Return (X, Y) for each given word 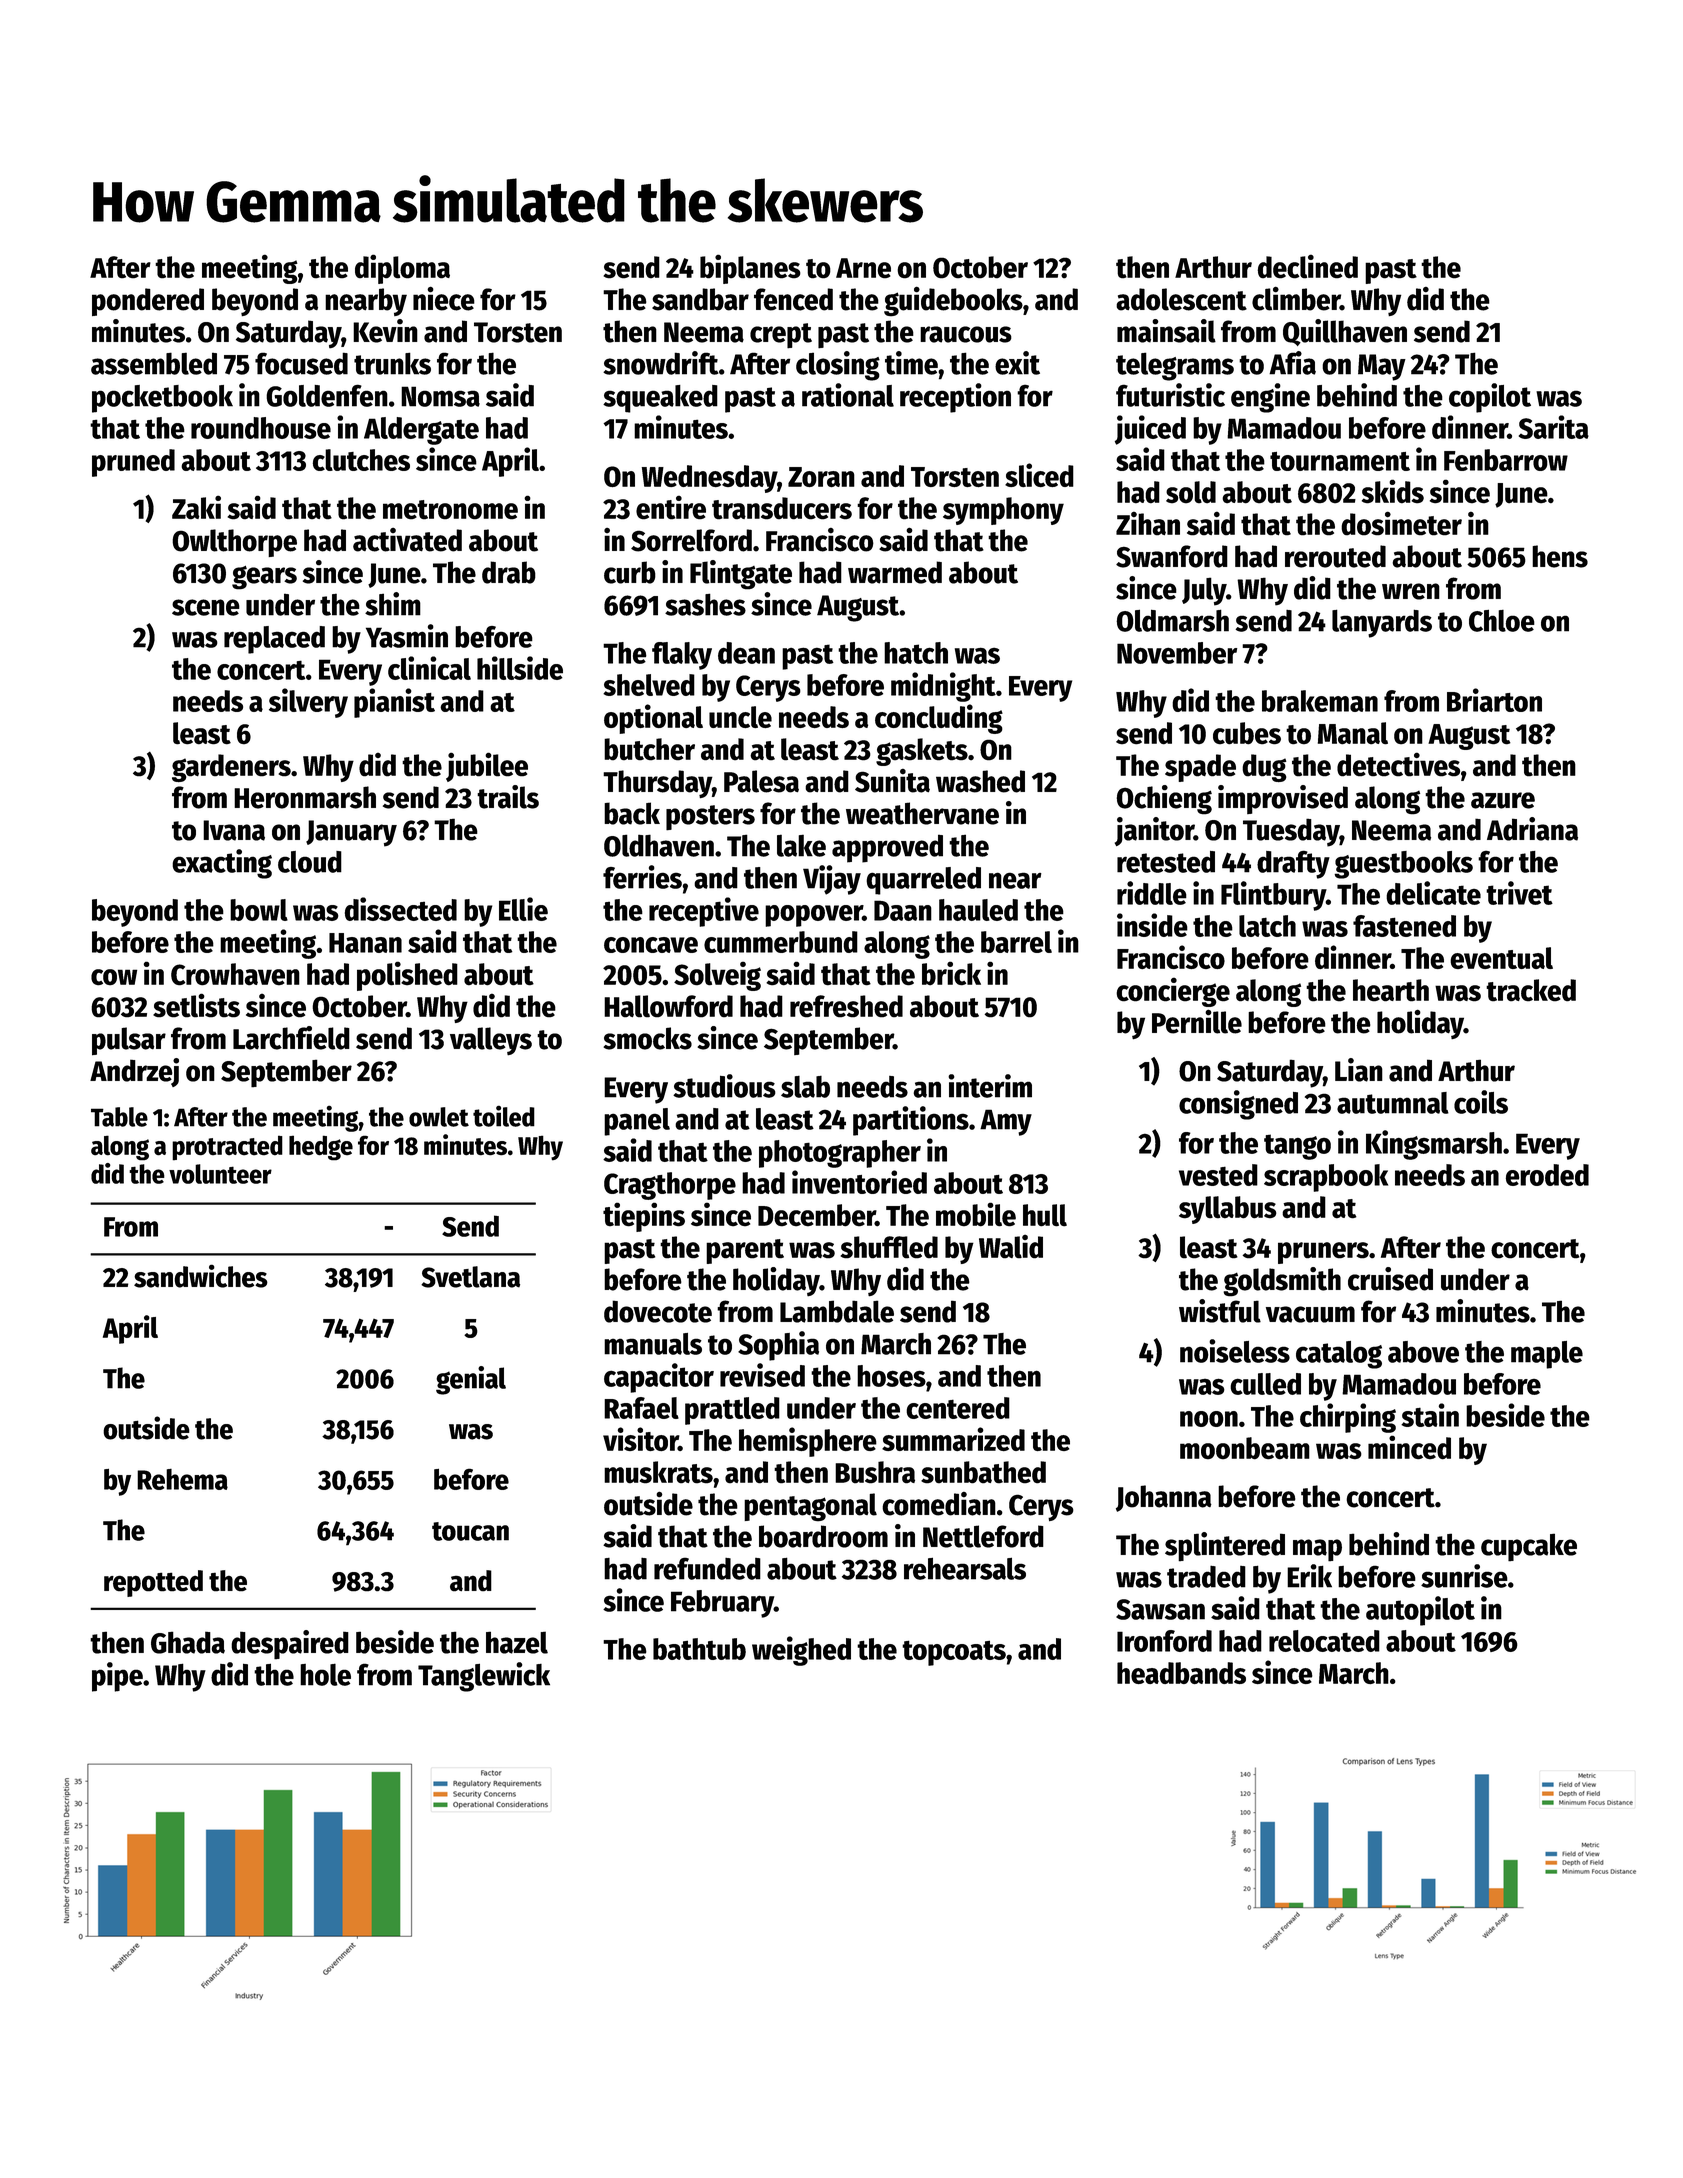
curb (630, 572)
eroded (1547, 1175)
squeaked (660, 399)
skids (1393, 491)
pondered (148, 302)
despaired (290, 1645)
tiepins (644, 1217)
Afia (1292, 363)
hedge (321, 1148)
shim (393, 604)
